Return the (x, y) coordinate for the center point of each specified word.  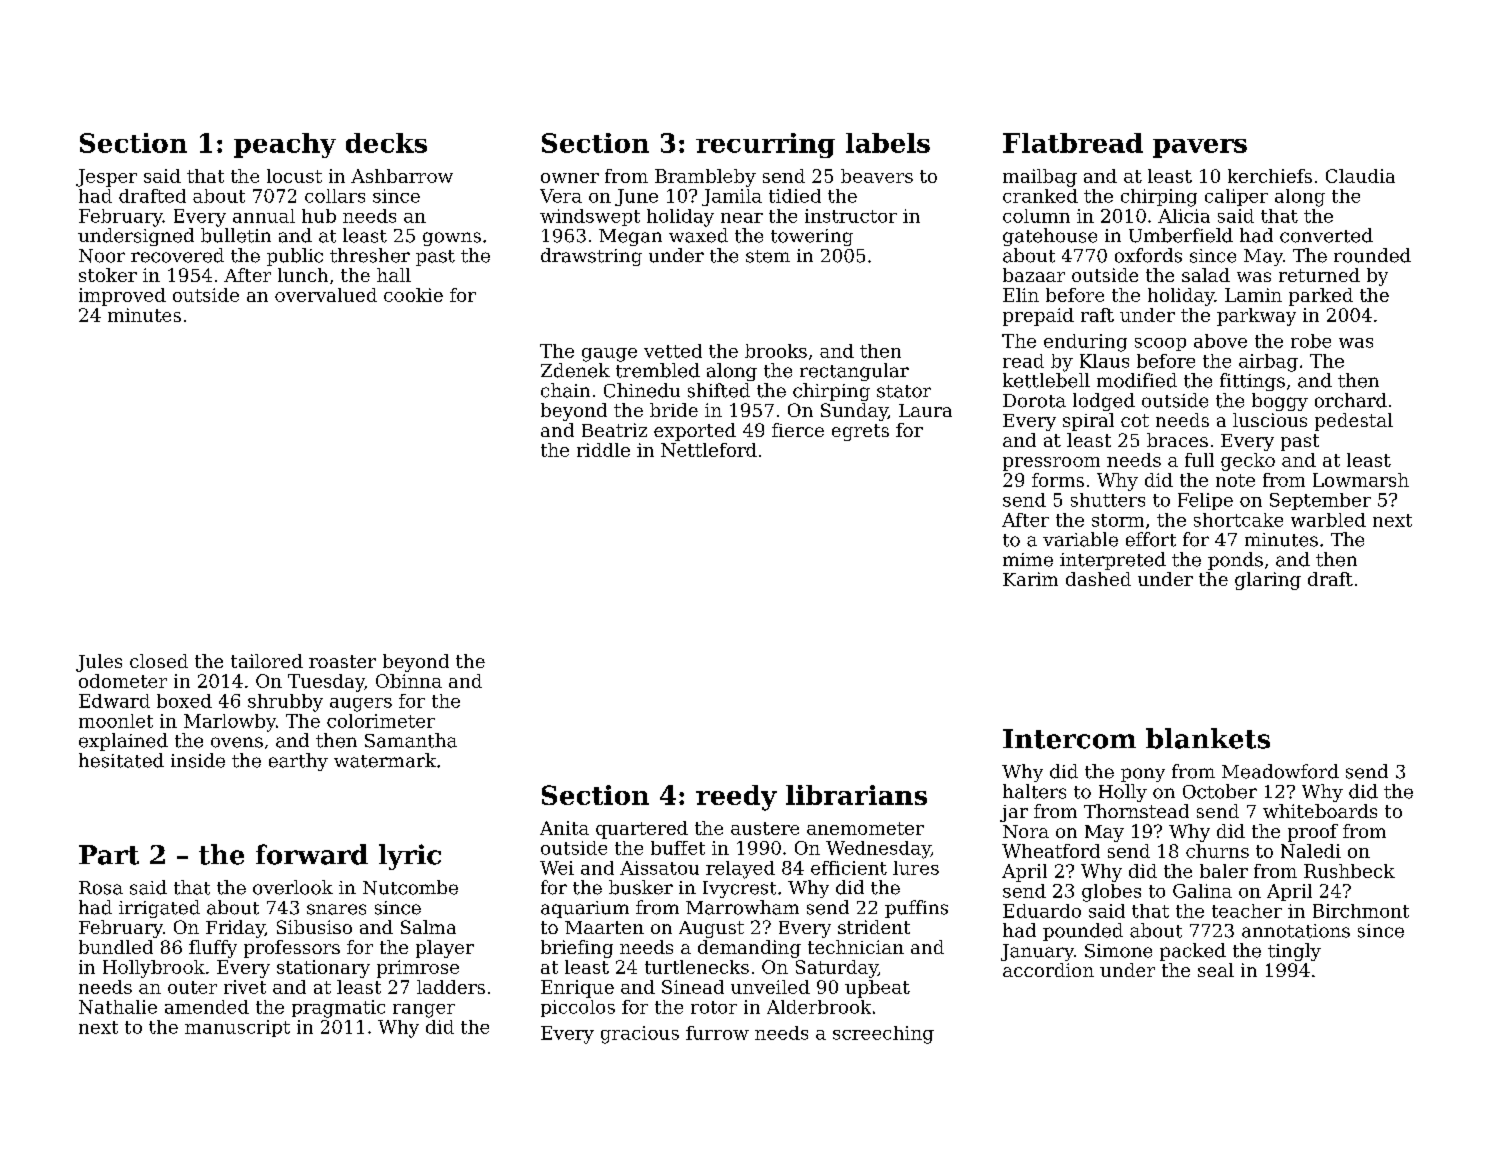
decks (386, 143)
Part (109, 855)
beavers (877, 176)
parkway (1256, 317)
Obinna (409, 681)
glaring (1268, 581)
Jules (99, 663)
